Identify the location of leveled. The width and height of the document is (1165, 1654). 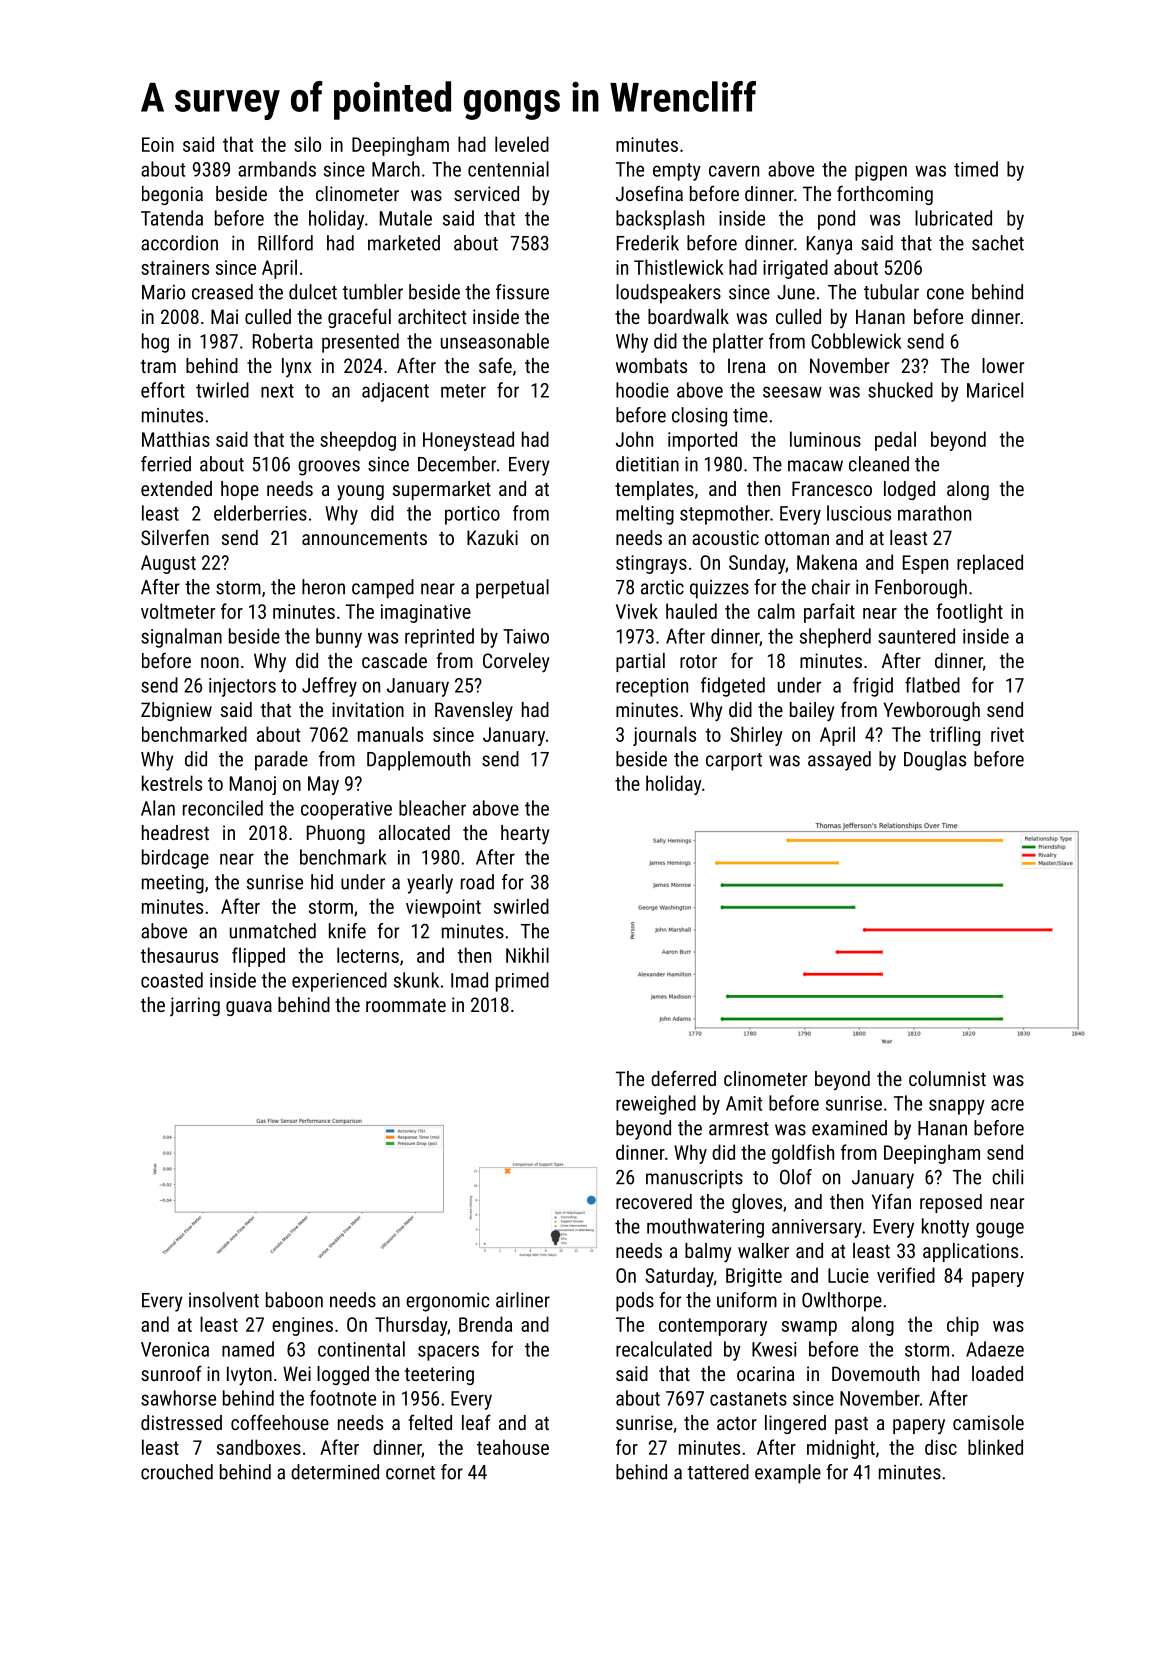
(522, 144).
